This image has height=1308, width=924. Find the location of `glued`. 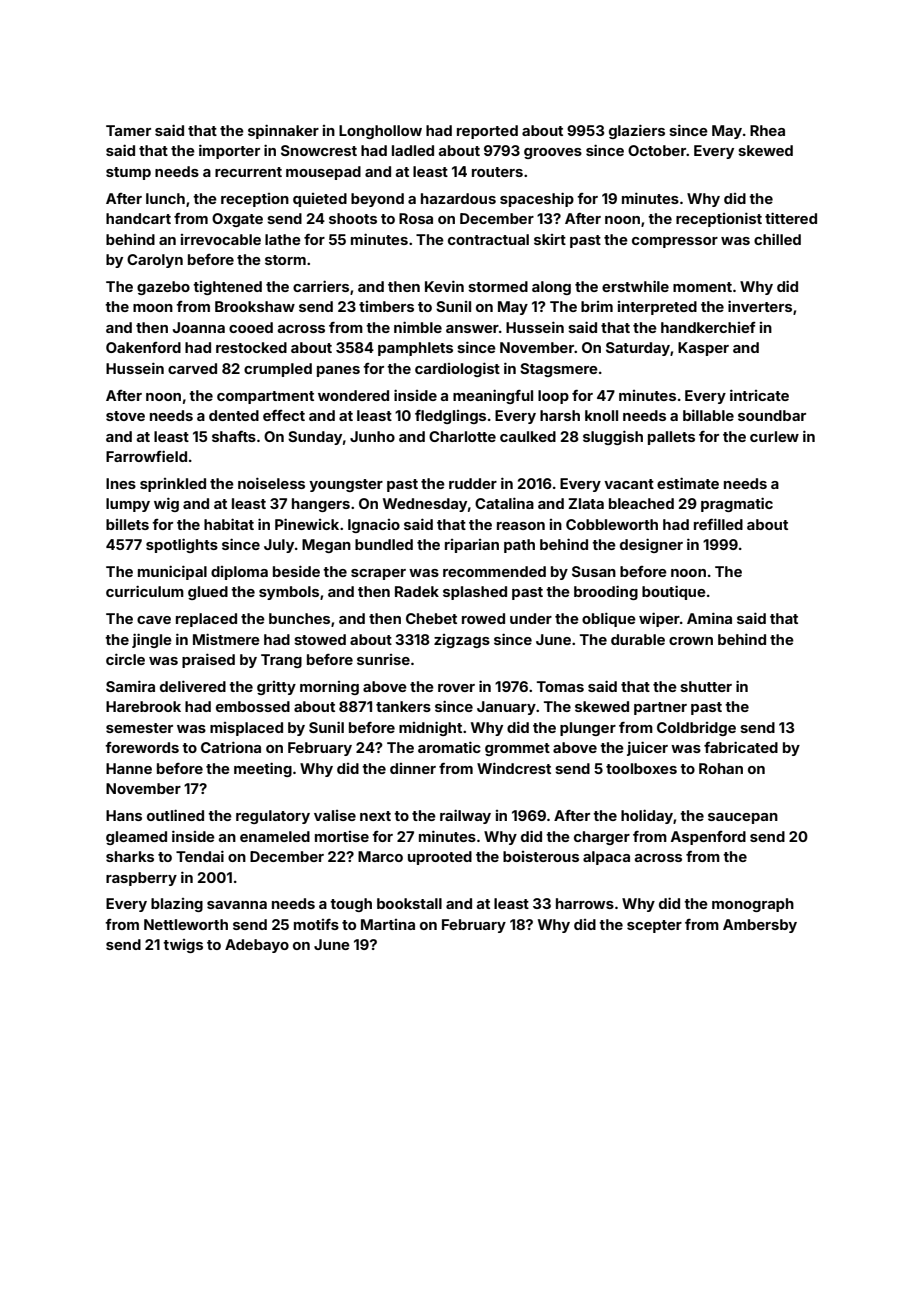

glued is located at coordinates (208, 593).
